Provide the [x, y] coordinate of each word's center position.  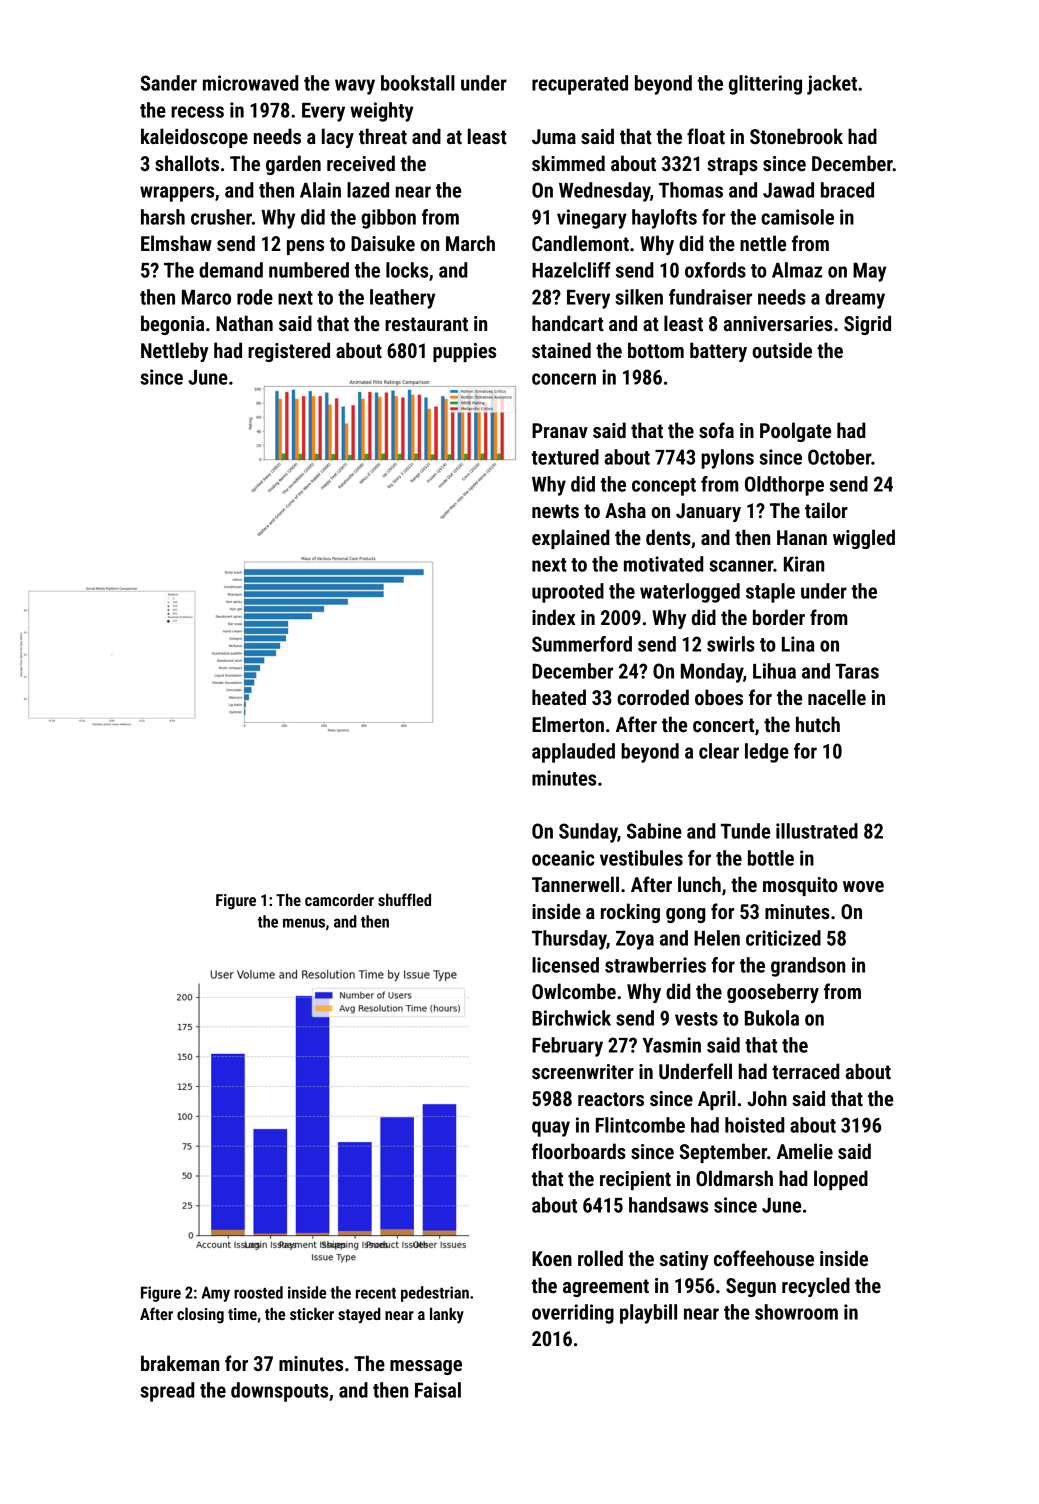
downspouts [279, 1392]
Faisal [438, 1390]
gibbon [388, 219]
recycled [816, 1287]
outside [782, 350]
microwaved [250, 83]
